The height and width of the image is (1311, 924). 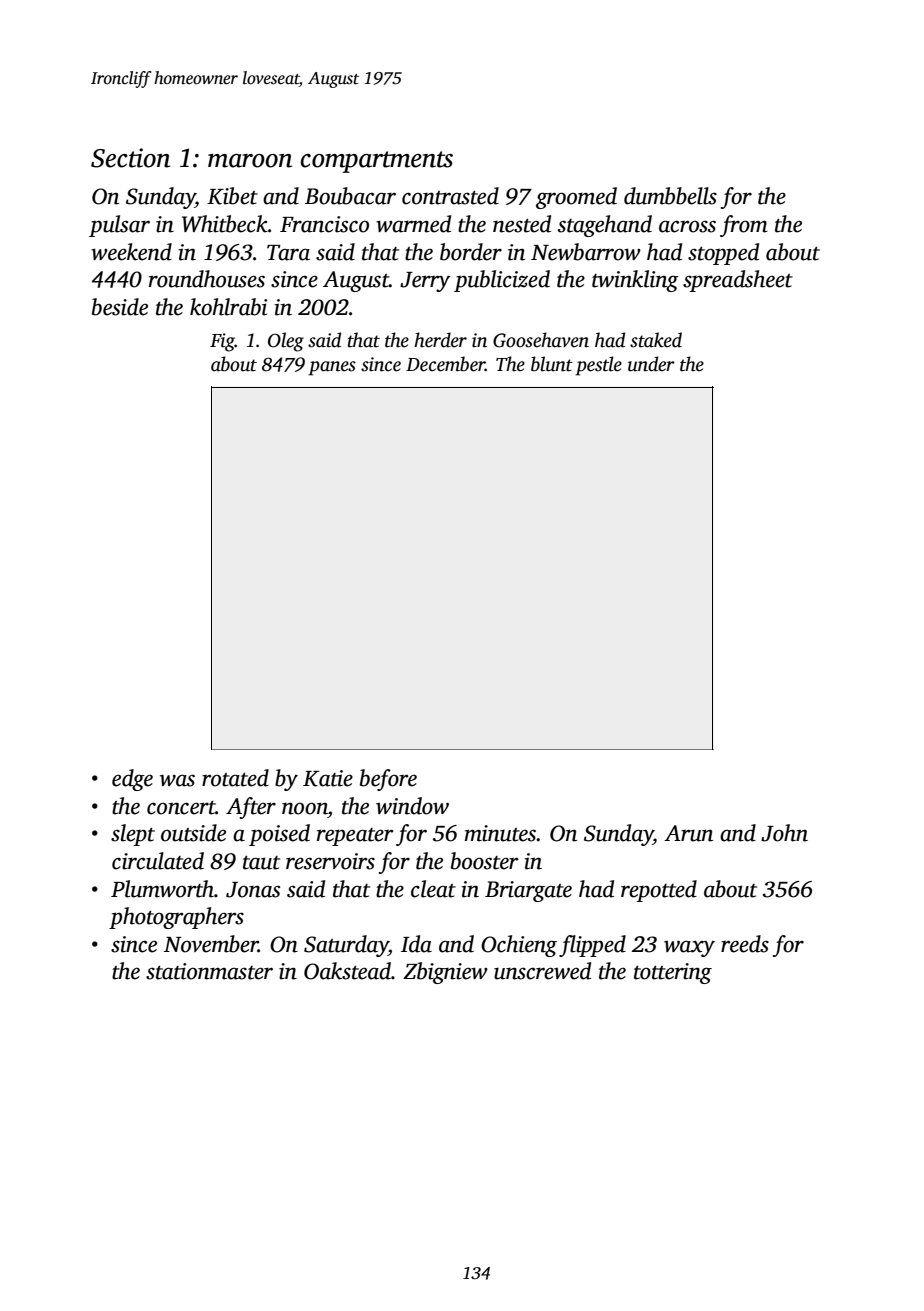 What do you see at coordinates (176, 918) in the image?
I see `photographers` at bounding box center [176, 918].
